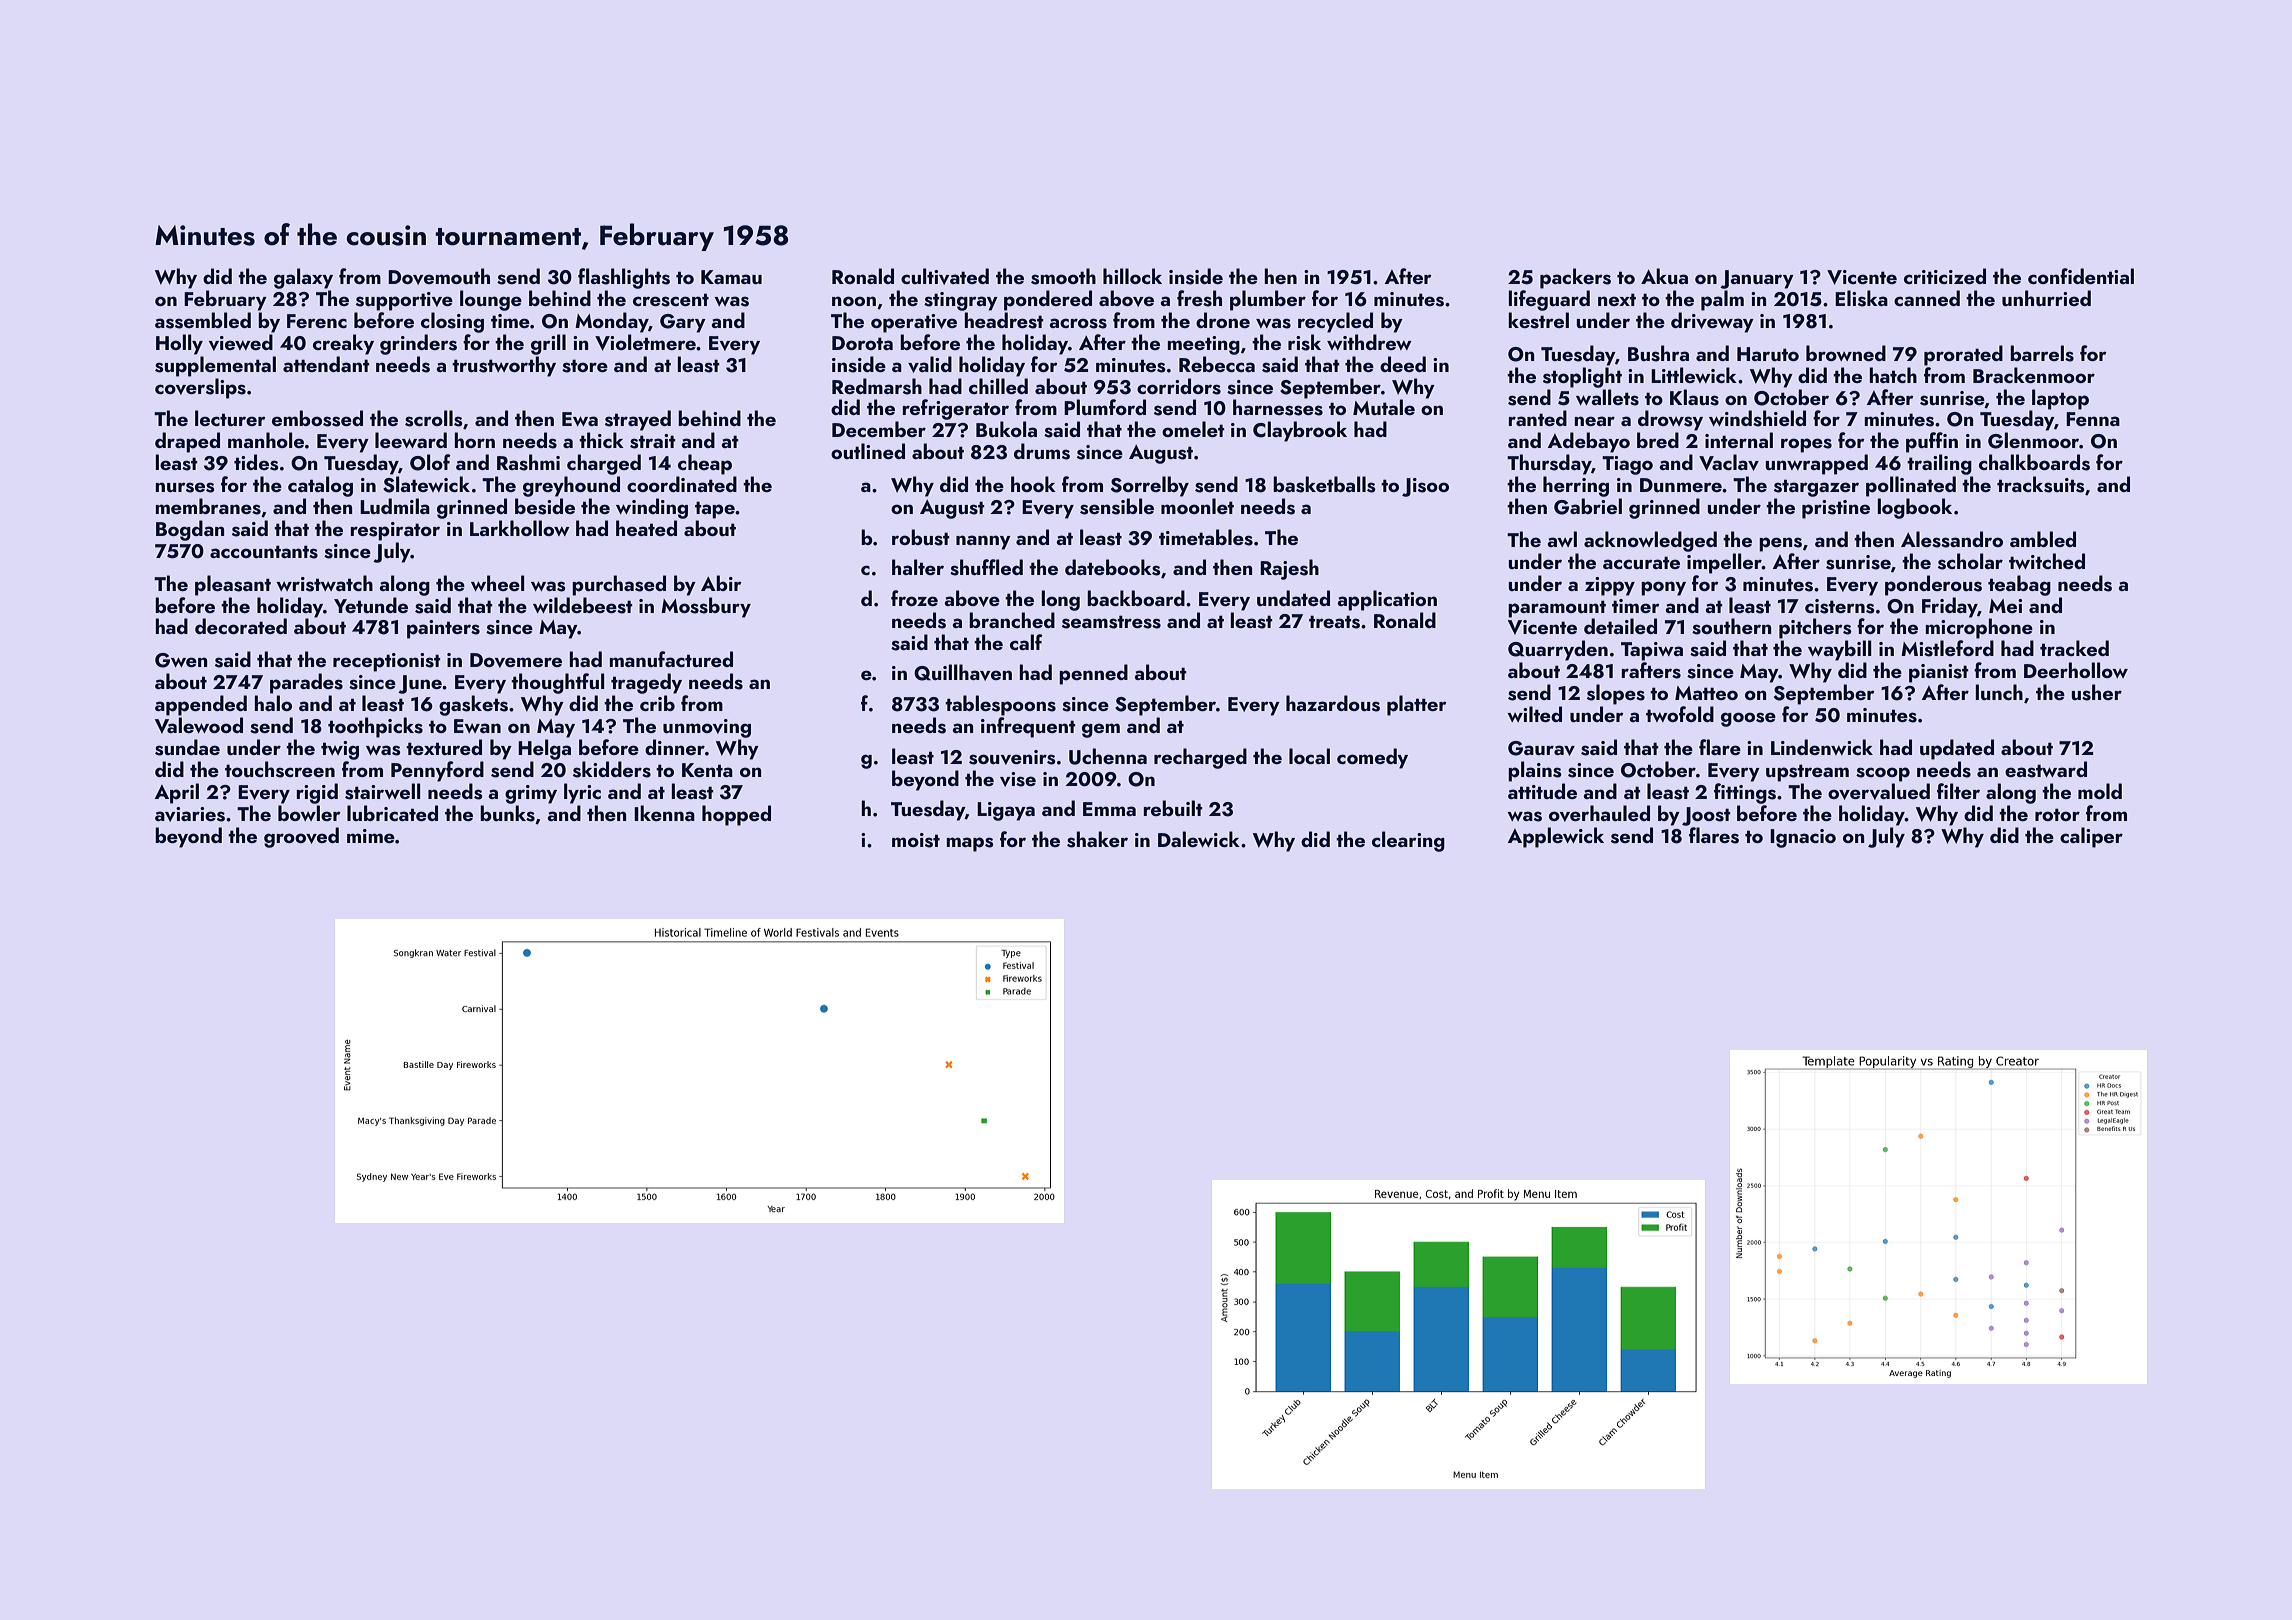 The image size is (2292, 1620). Describe the element at coordinates (2046, 769) in the screenshot. I see `eastward` at that location.
